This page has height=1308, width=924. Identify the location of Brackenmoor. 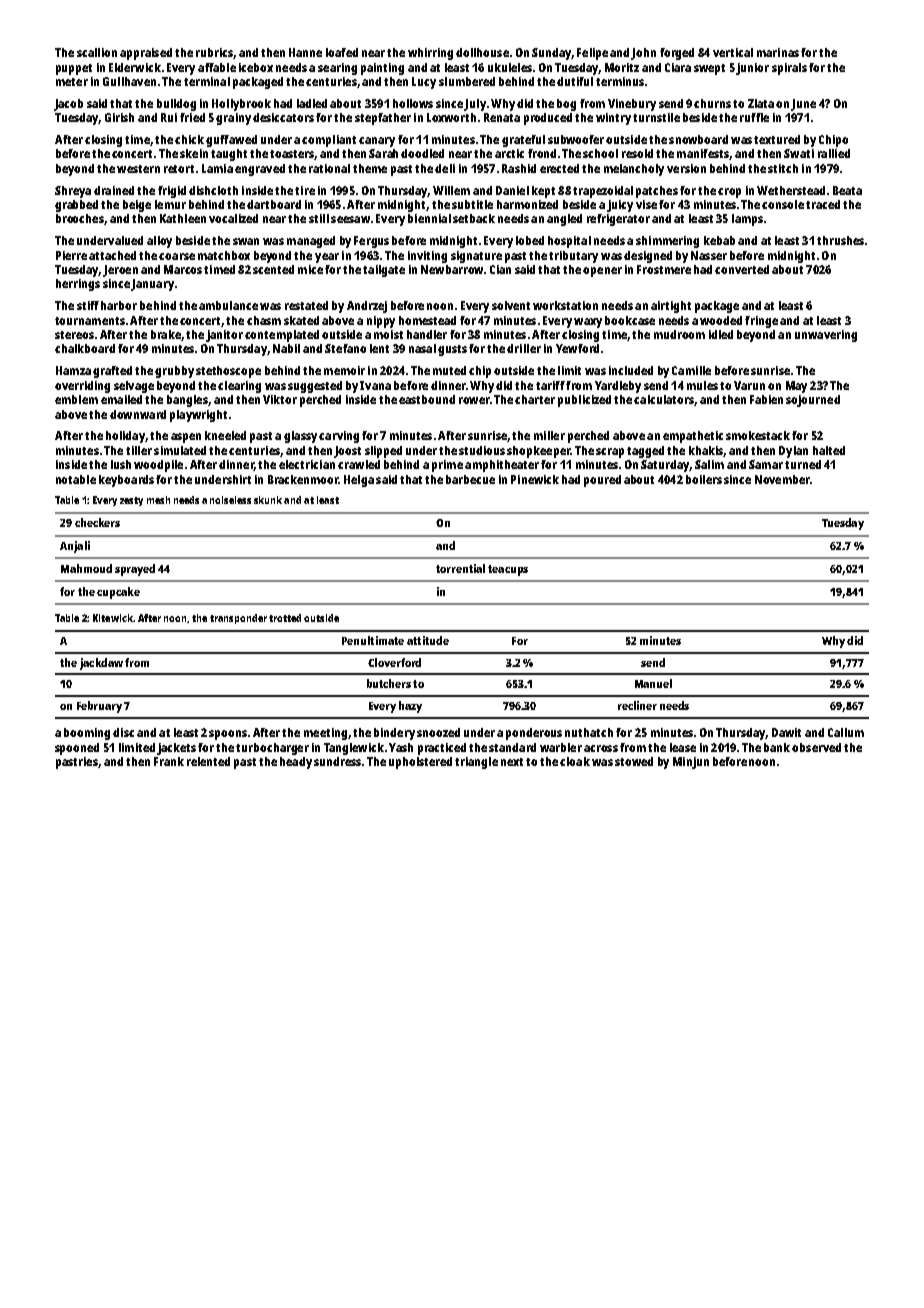
(303, 479).
